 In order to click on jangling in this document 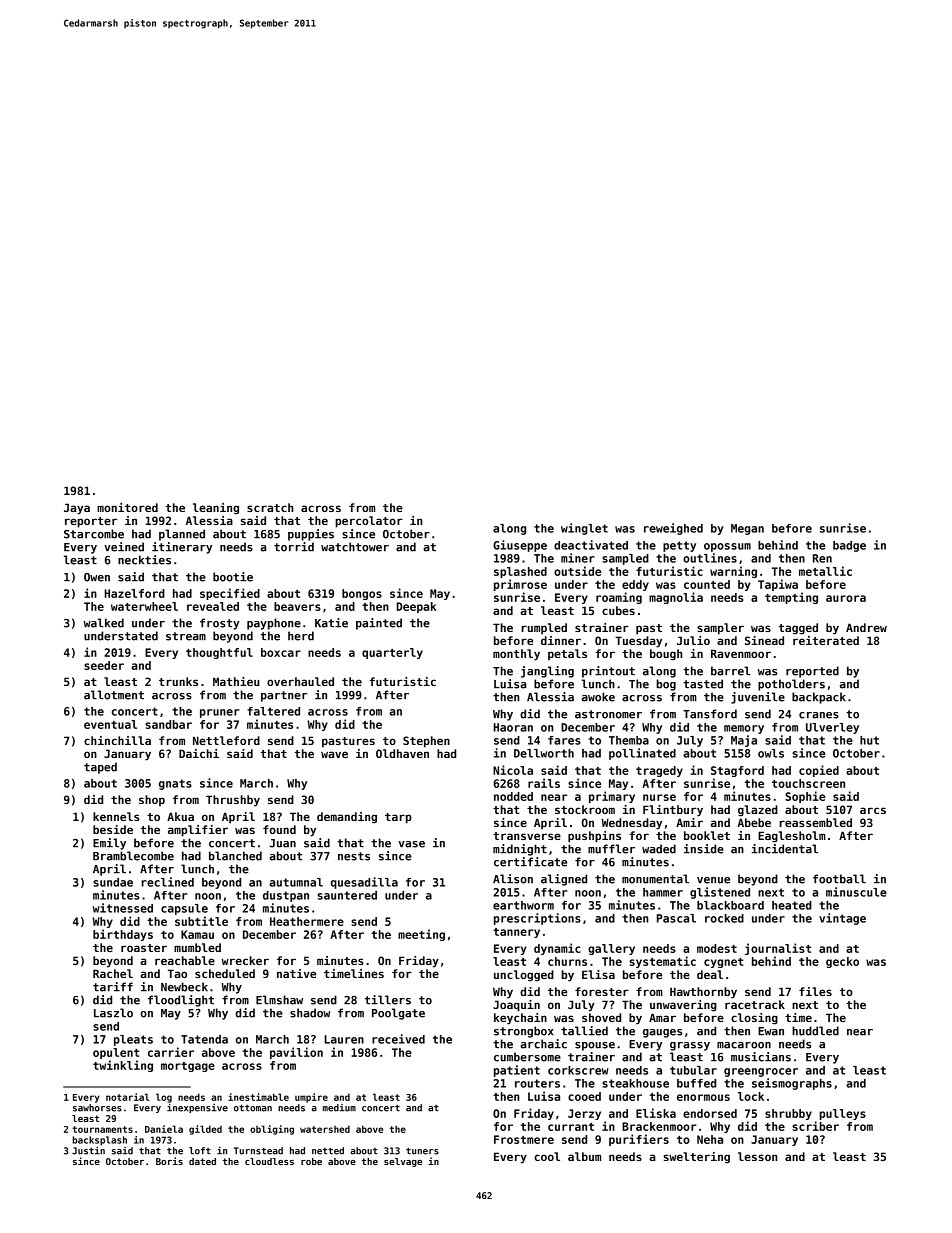, I will do `click(547, 672)`.
